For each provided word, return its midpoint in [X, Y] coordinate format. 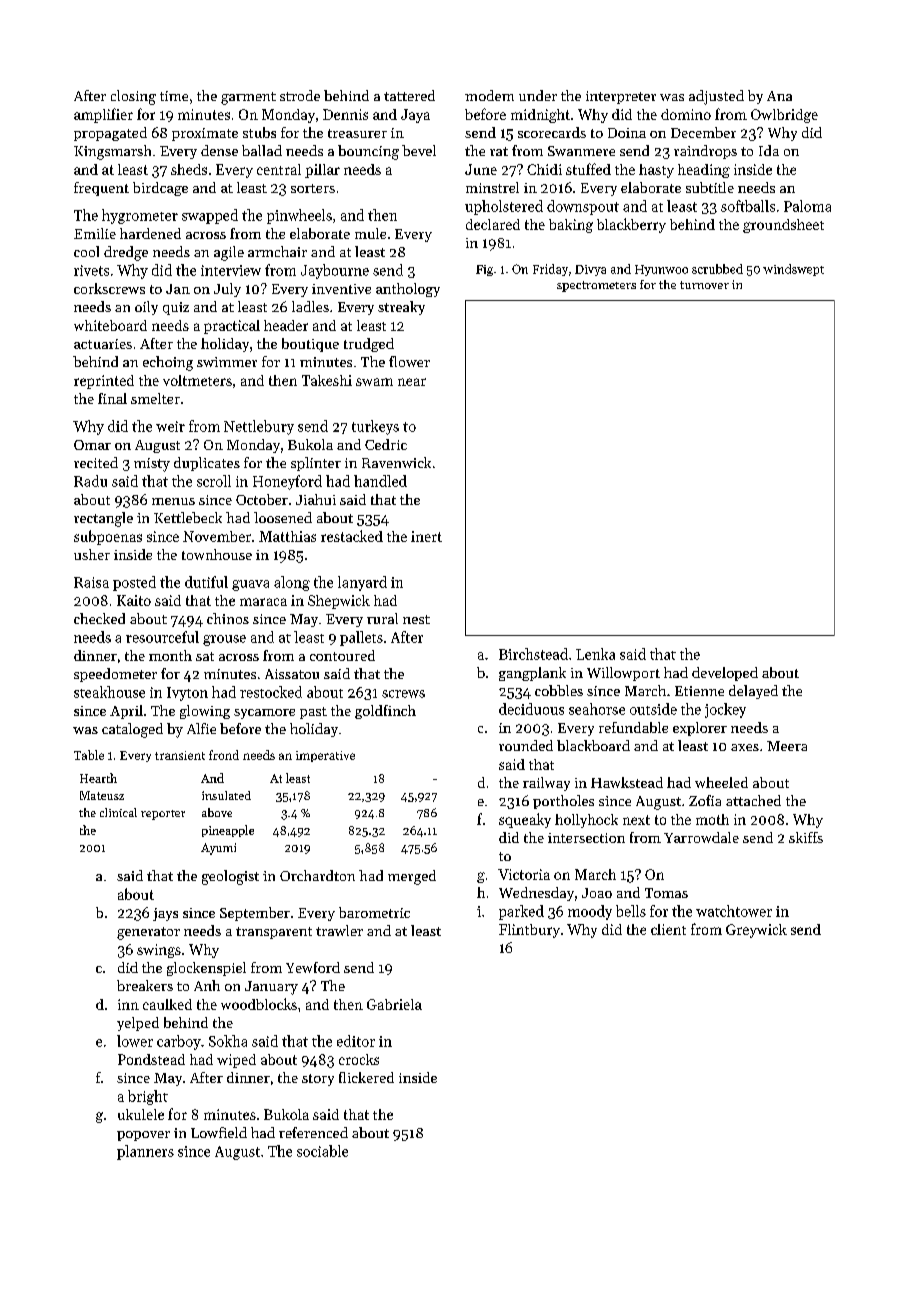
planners [145, 1152]
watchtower [734, 911]
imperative [325, 756]
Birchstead [533, 654]
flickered [366, 1077]
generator [148, 933]
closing [133, 97]
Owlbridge [784, 116]
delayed [753, 692]
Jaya [415, 116]
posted [134, 583]
